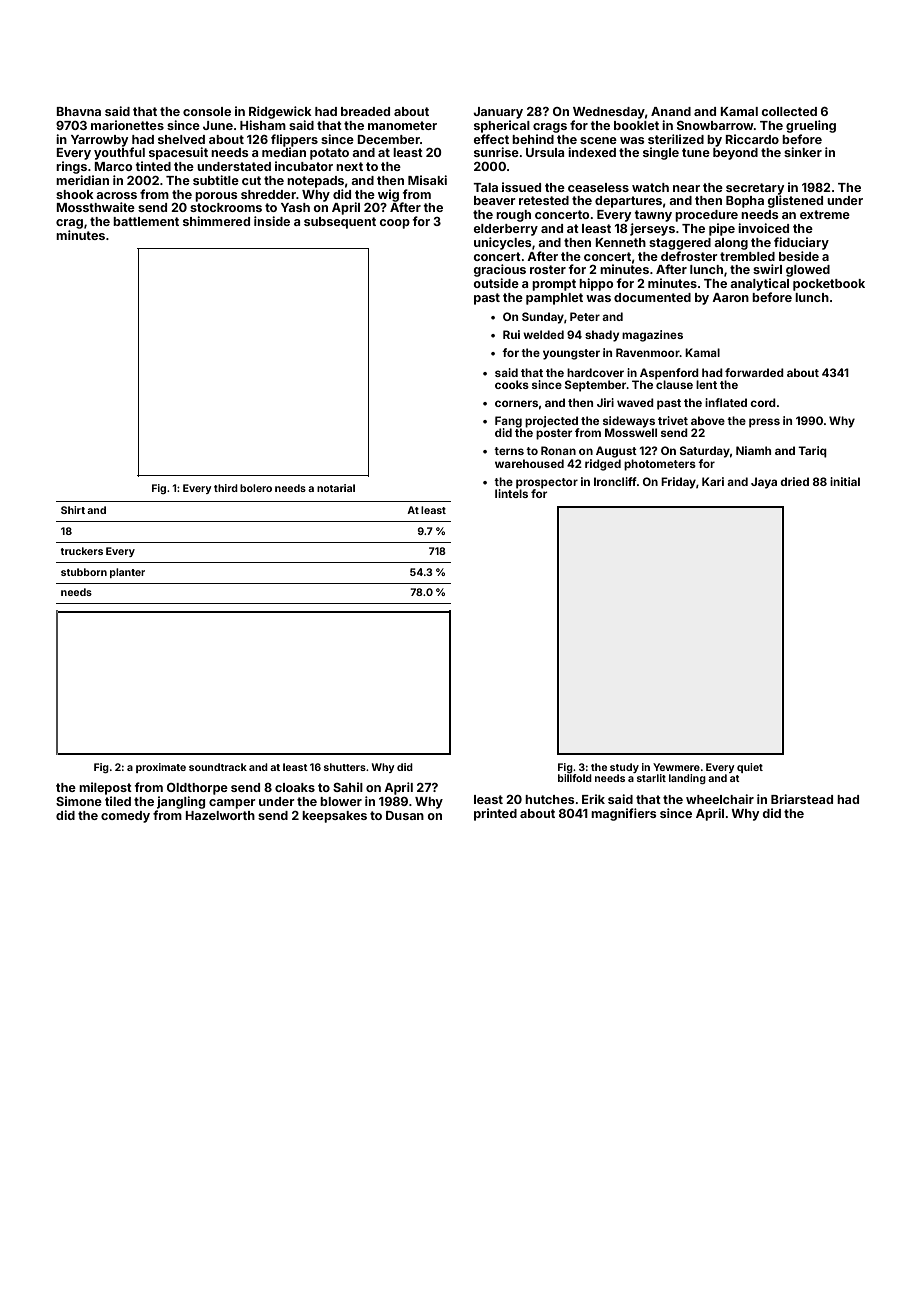  Describe the element at coordinates (794, 481) in the image. I see `dried` at that location.
